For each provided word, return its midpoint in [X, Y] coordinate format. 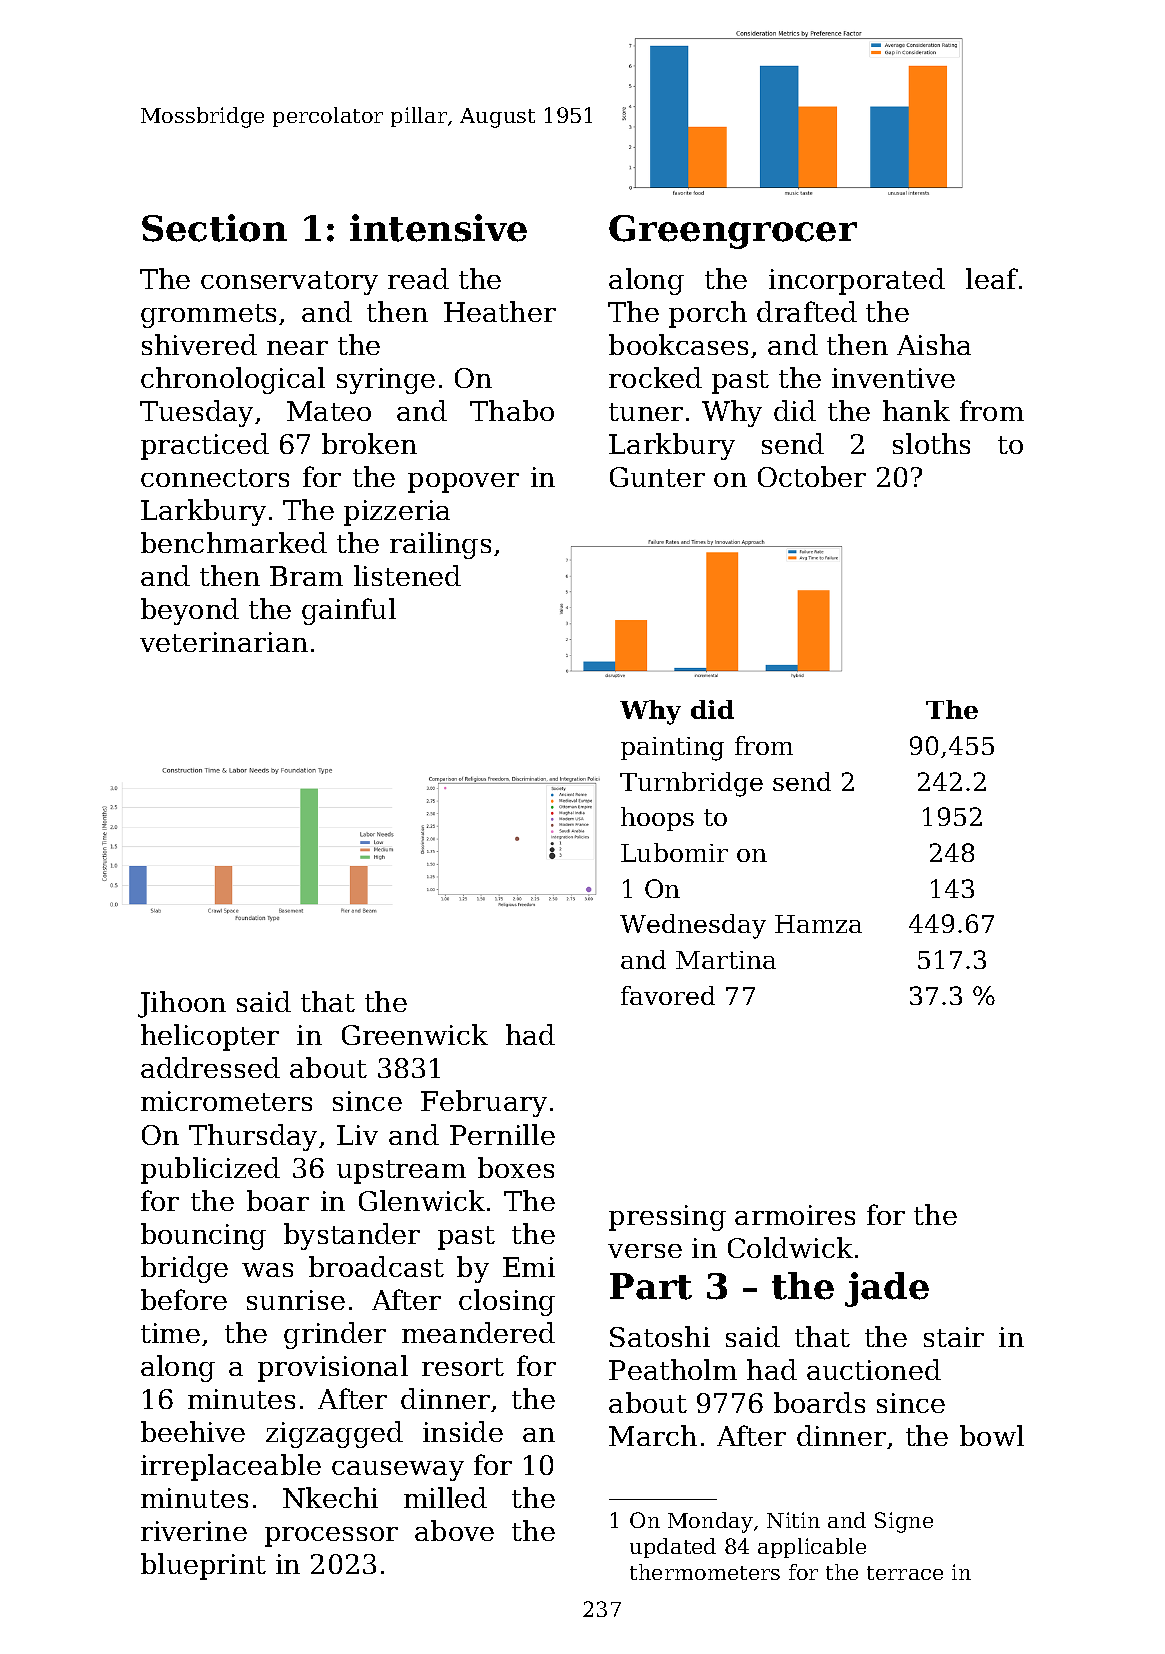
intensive [438, 228]
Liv [357, 1135]
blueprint [203, 1566]
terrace [905, 1573]
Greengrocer [733, 232]
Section [214, 228]
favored [668, 995]
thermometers [705, 1572]
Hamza [818, 924]
